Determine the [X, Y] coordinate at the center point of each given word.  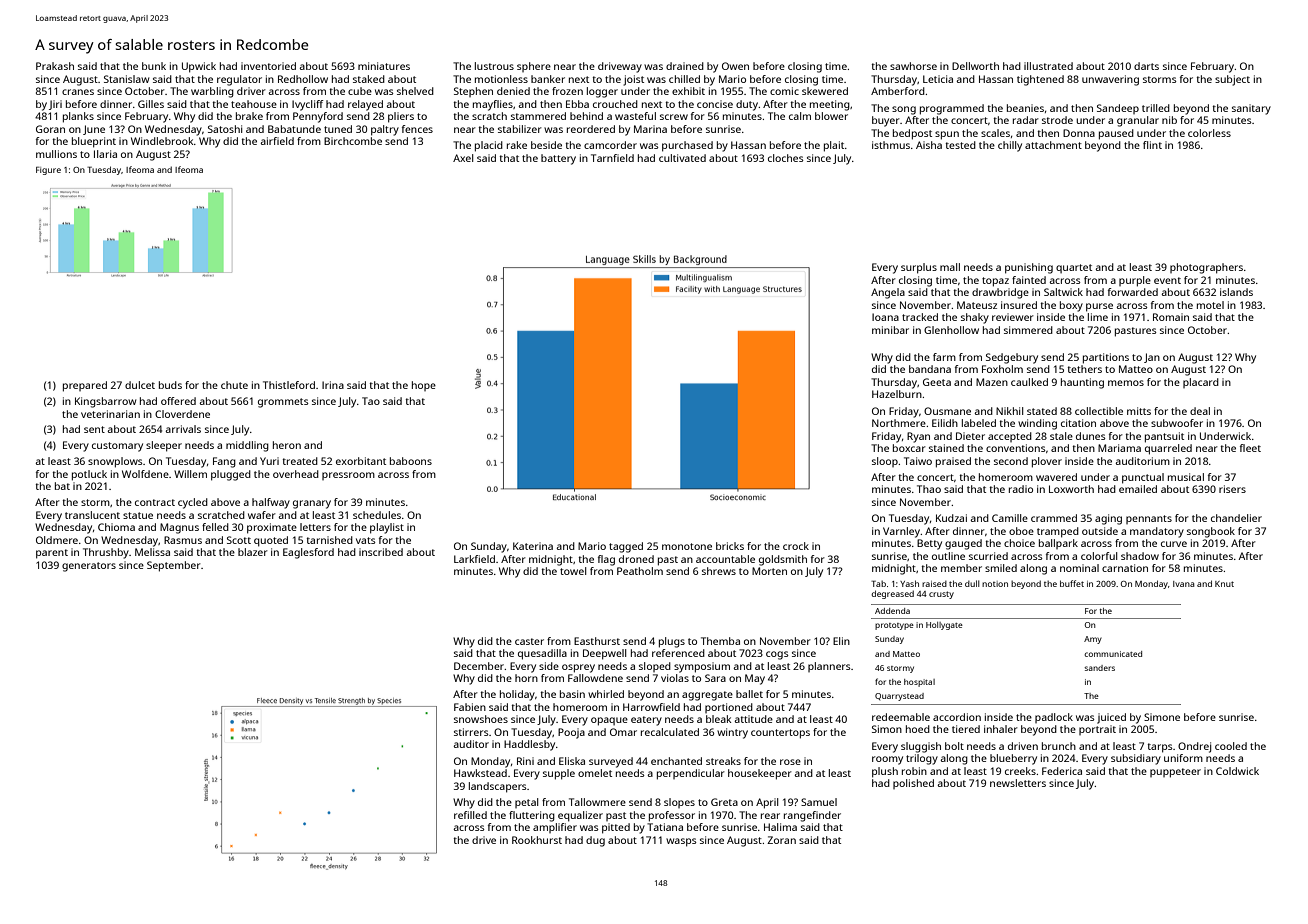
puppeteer [1175, 773]
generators [89, 567]
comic [784, 91]
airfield [277, 141]
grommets [283, 403]
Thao [929, 489]
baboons [411, 461]
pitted [616, 828]
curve [1174, 544]
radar [1026, 120]
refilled [470, 815]
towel [573, 571]
